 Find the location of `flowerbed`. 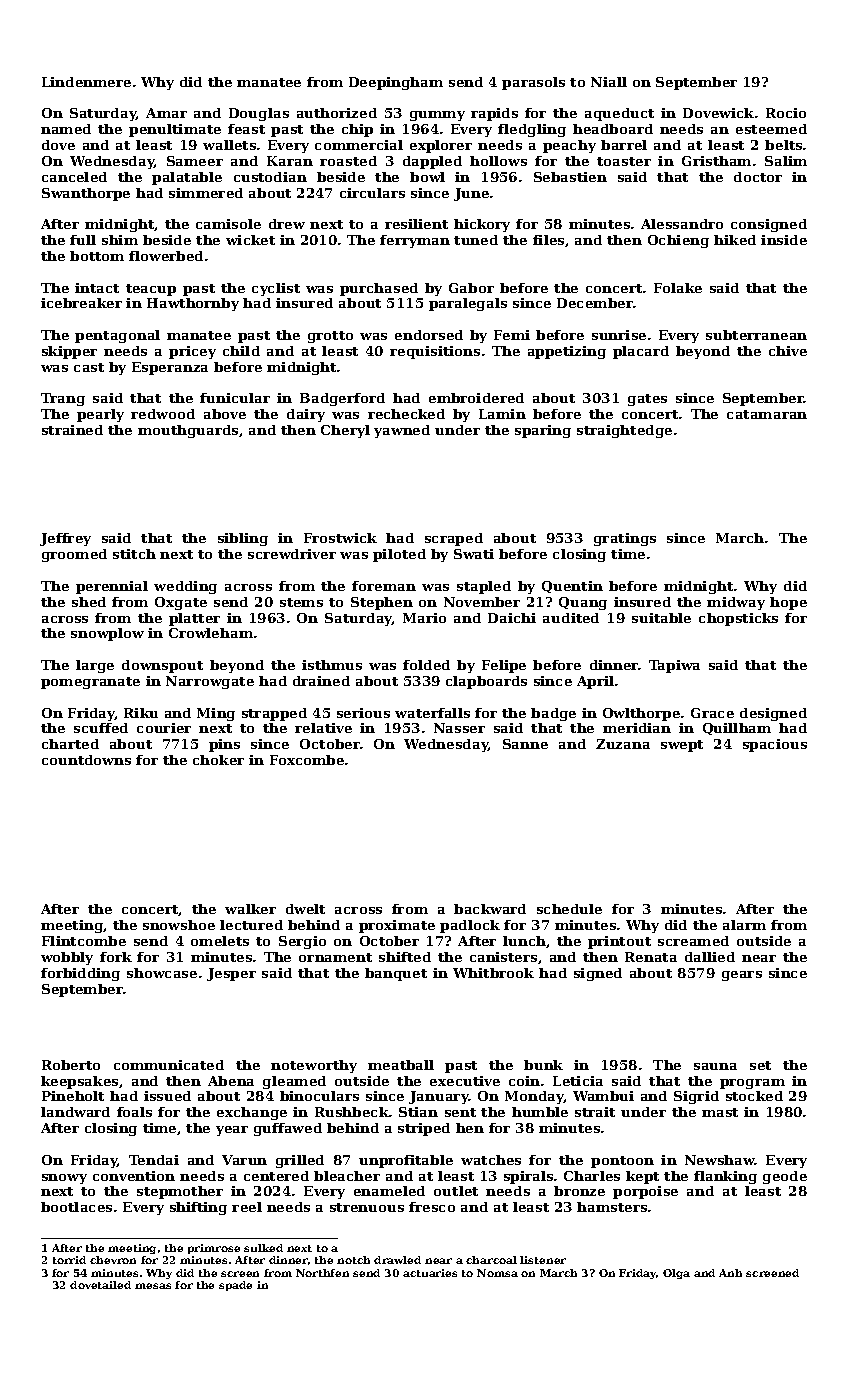

flowerbed is located at coordinates (166, 256).
